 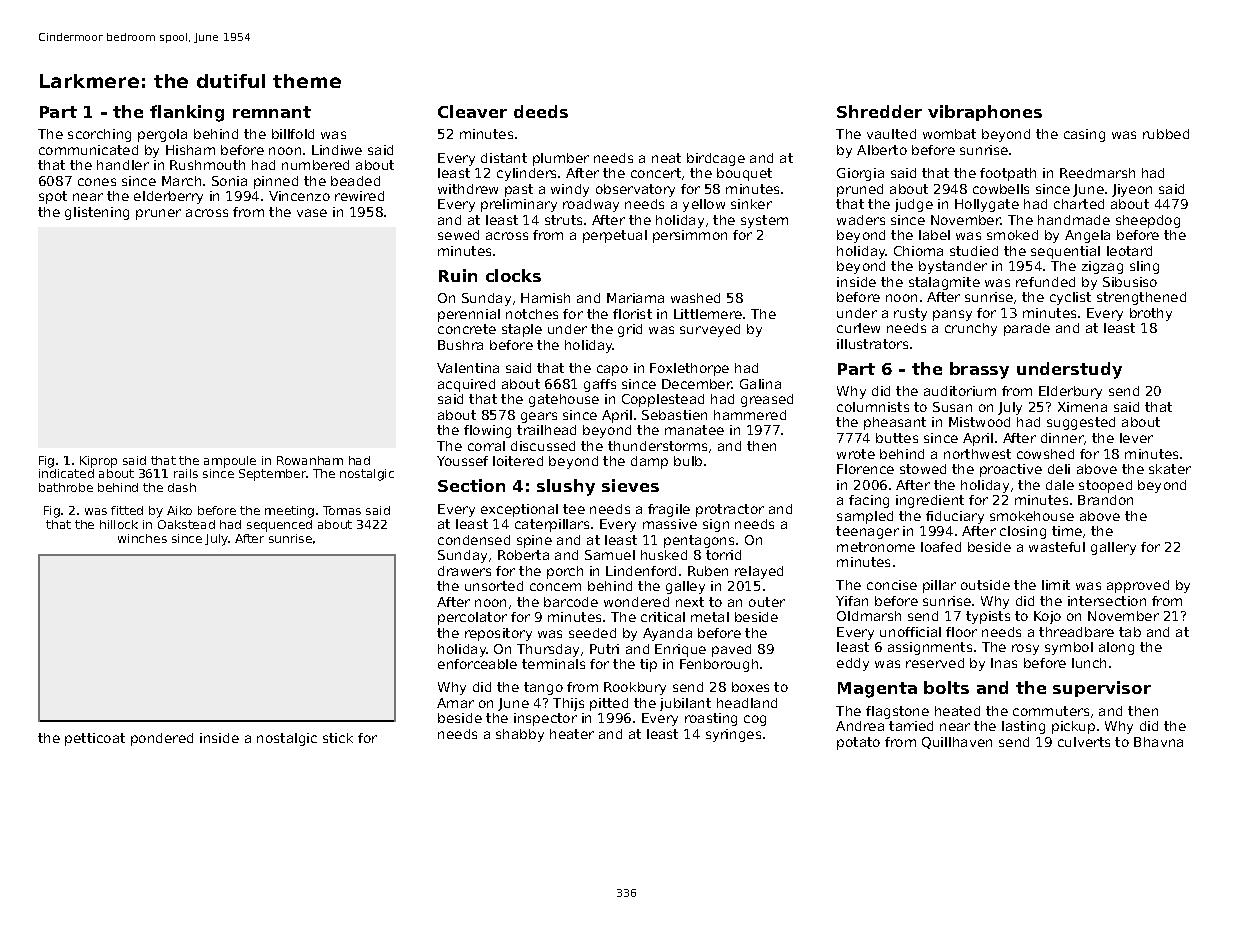 I want to click on perennial, so click(x=469, y=315).
